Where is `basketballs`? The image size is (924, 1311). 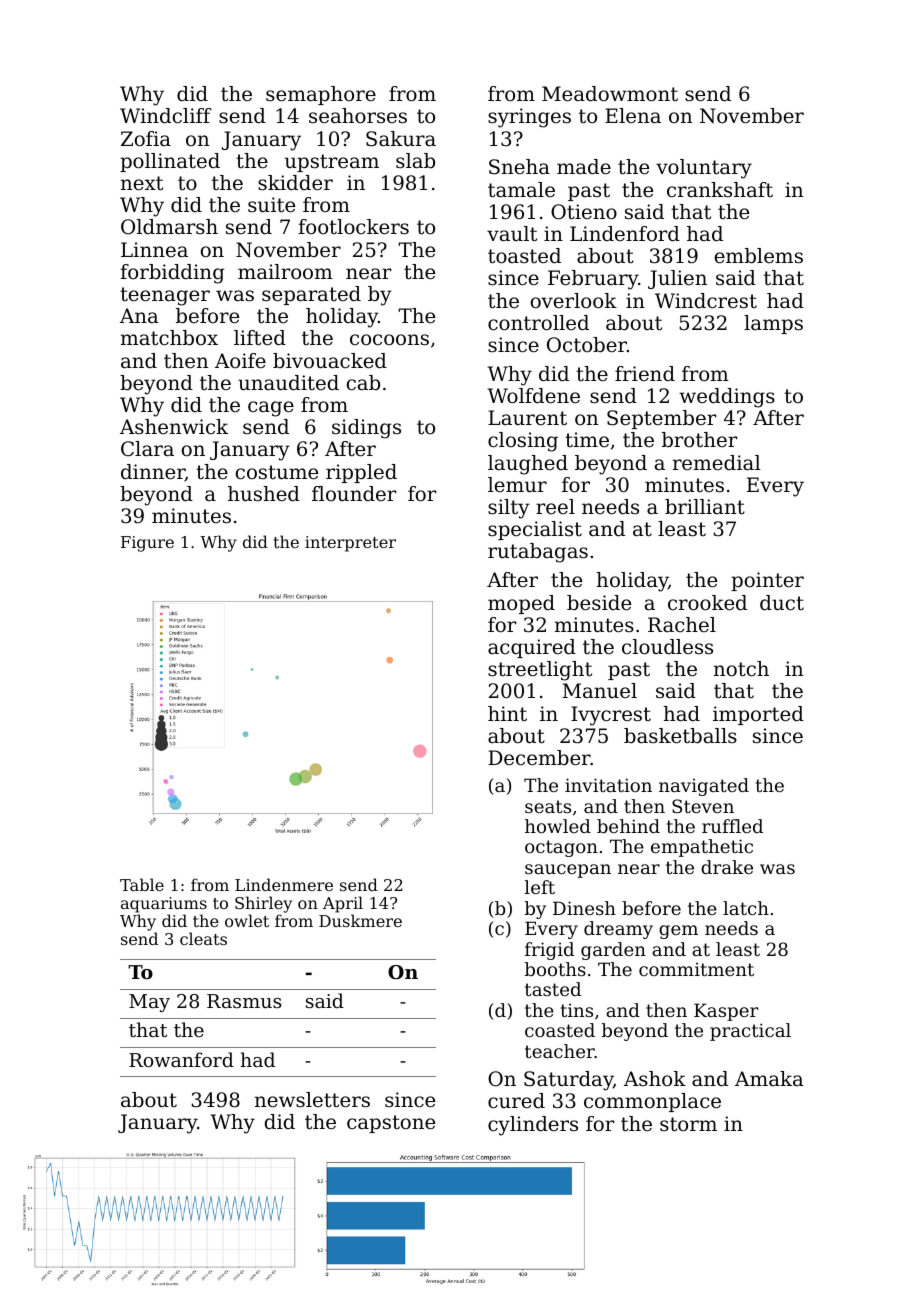
basketballs is located at coordinates (680, 736).
